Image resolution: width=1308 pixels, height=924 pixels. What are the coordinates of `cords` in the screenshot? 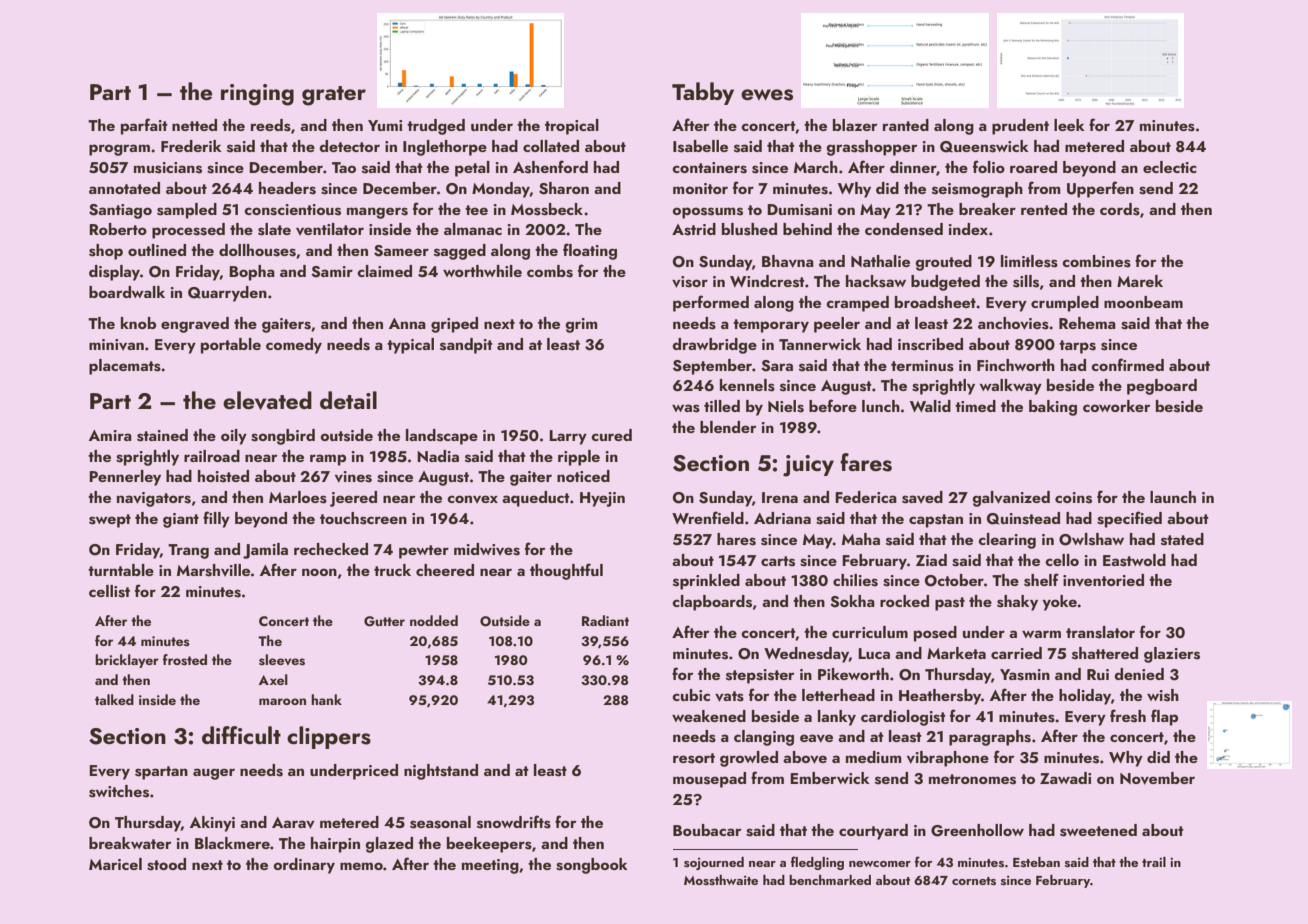 It's located at (1120, 209).
